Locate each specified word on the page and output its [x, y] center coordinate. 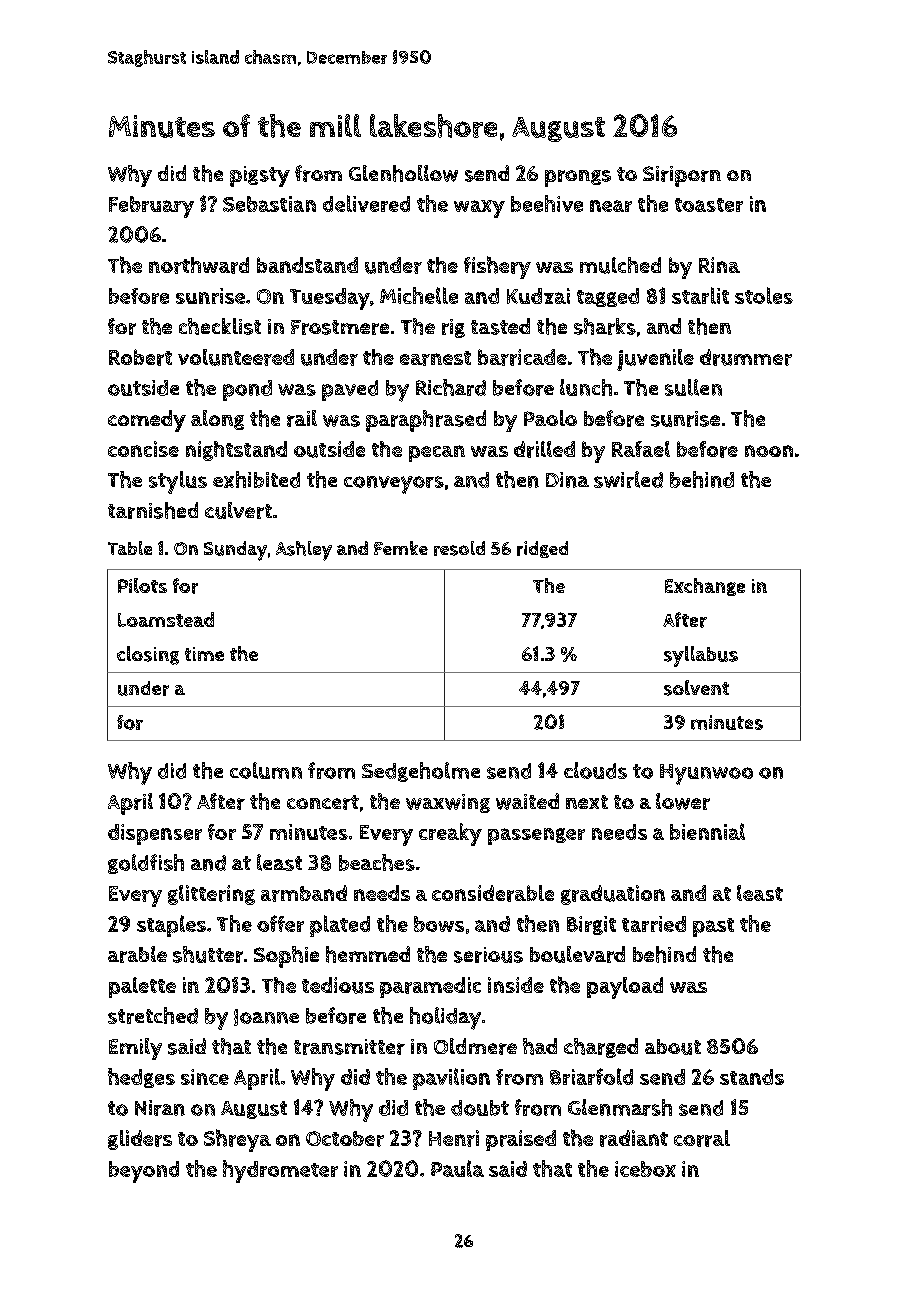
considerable [493, 893]
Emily [135, 1049]
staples [171, 926]
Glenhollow [403, 173]
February [151, 207]
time [204, 654]
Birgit [591, 925]
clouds [595, 770]
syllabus [701, 656]
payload [625, 988]
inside [516, 985]
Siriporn [682, 176]
